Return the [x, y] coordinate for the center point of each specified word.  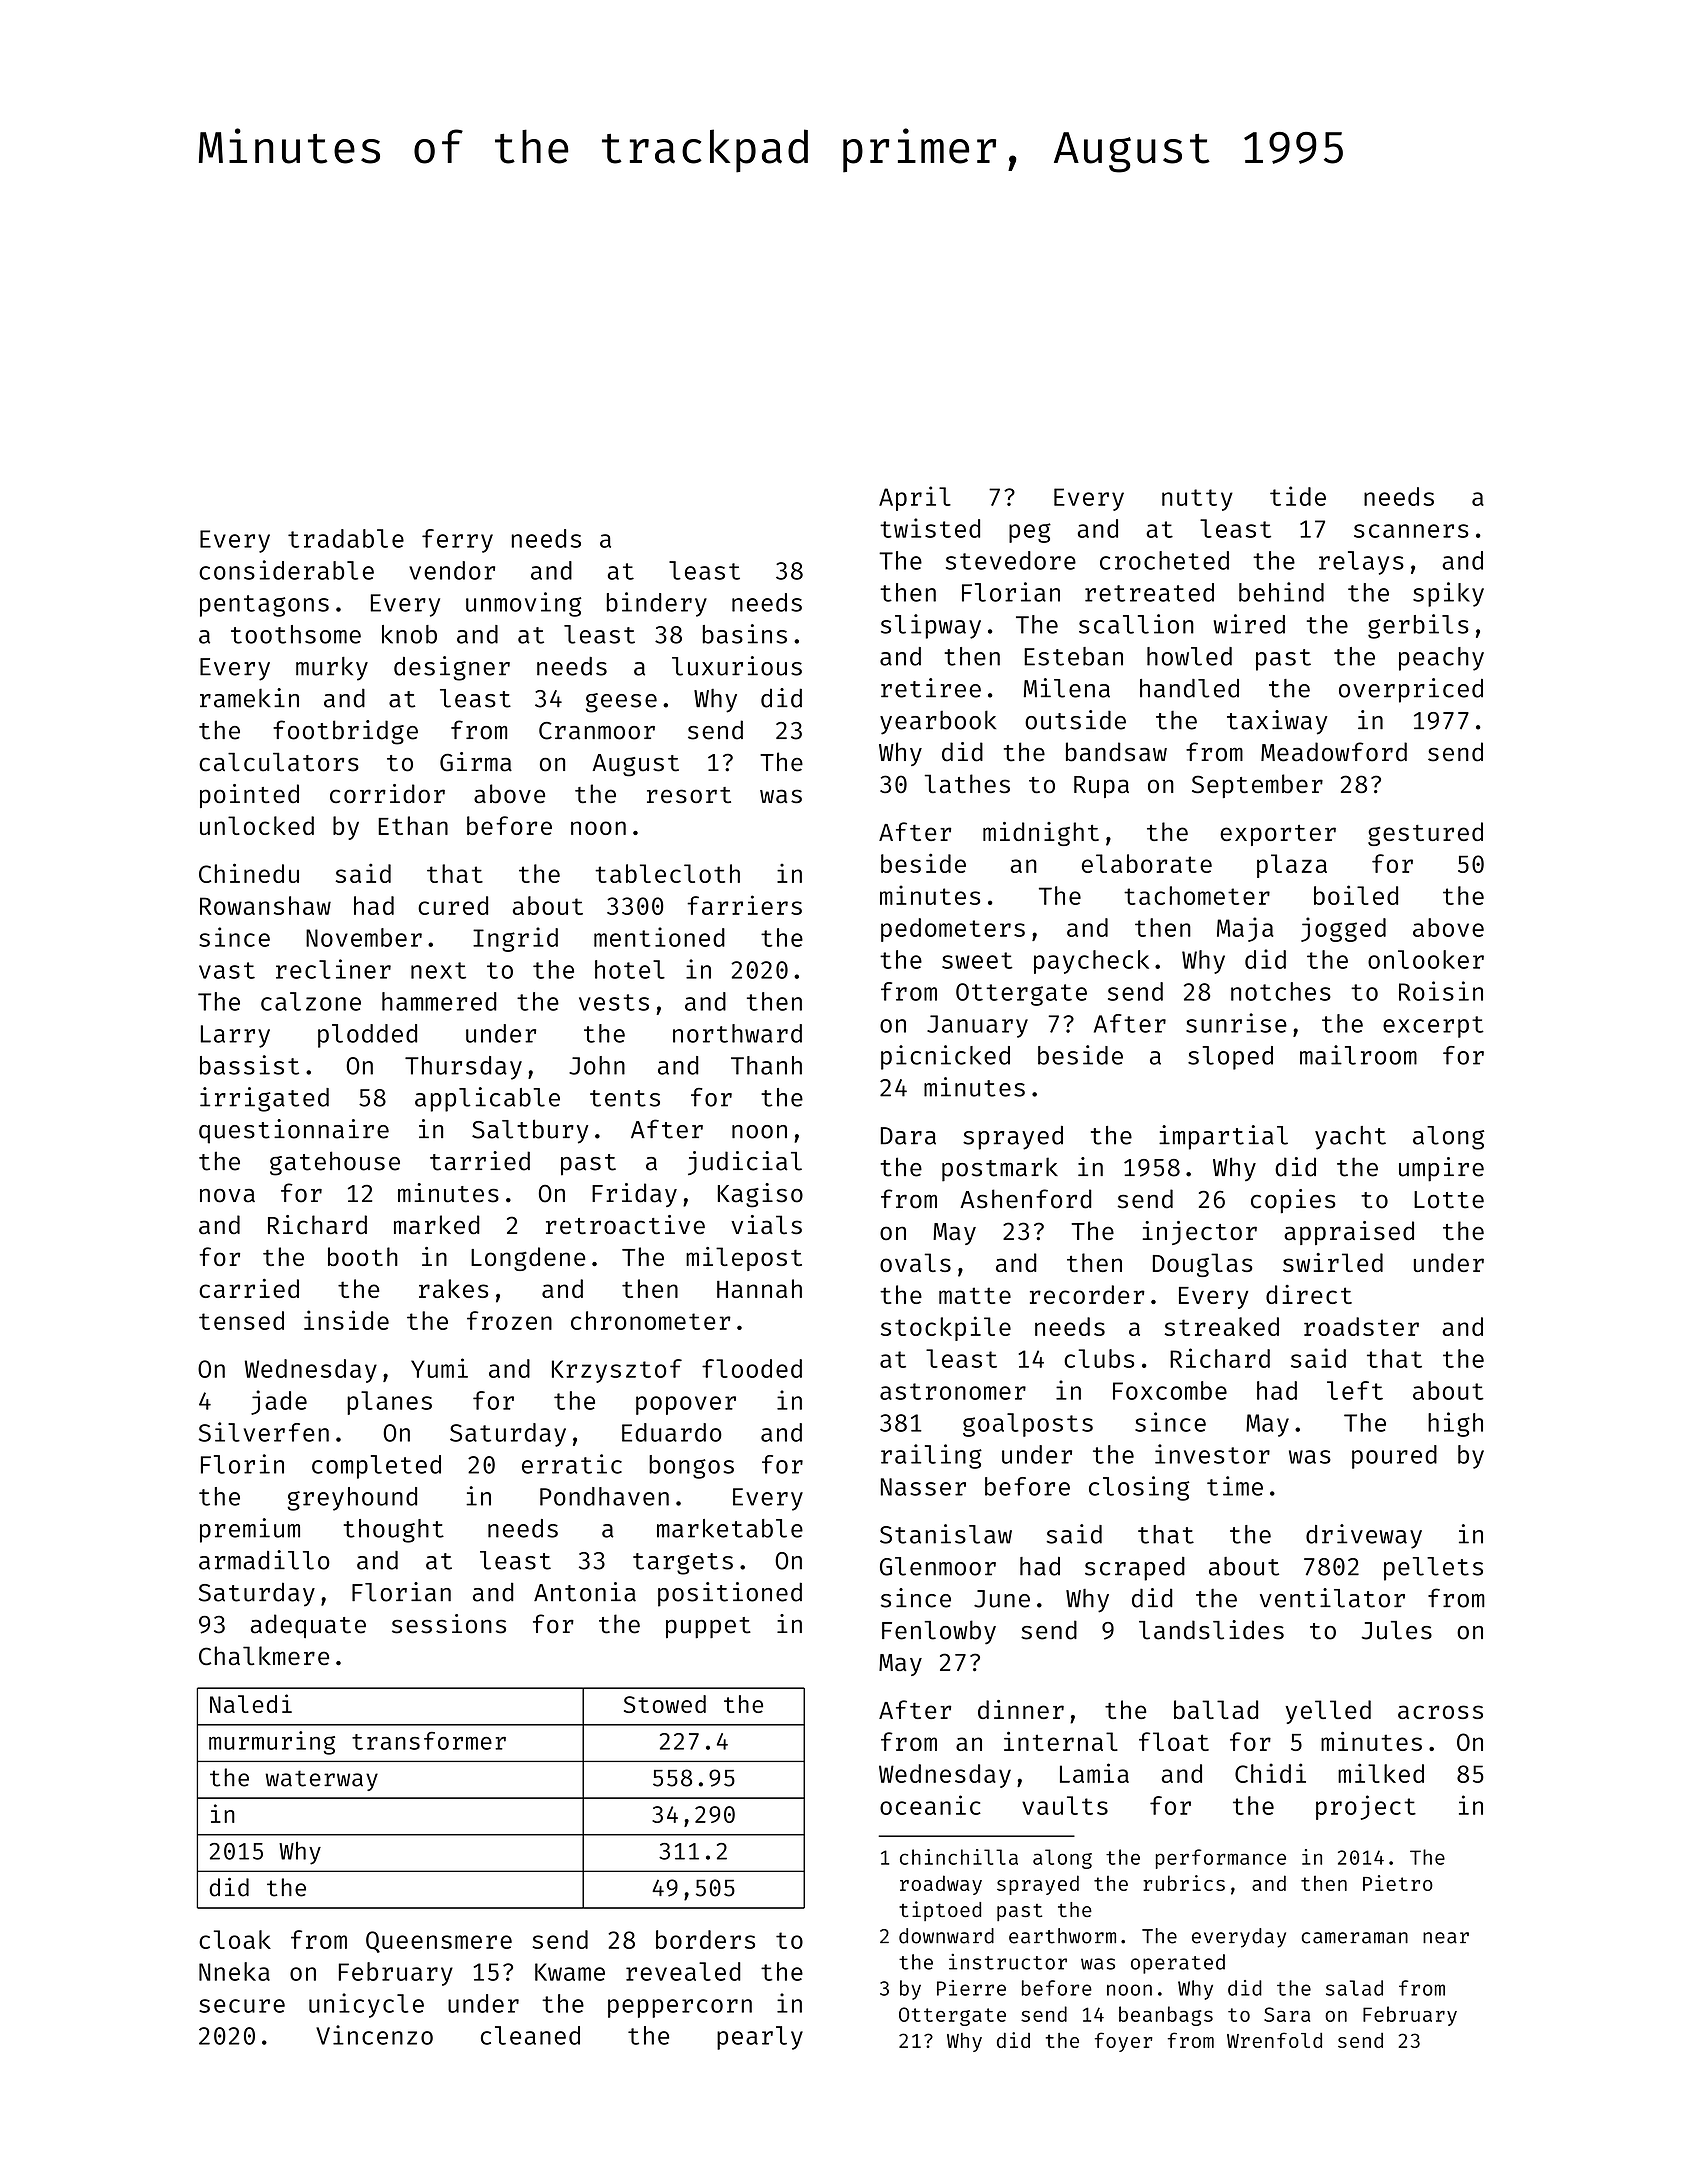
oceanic [930, 1805]
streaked [1221, 1326]
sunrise [1236, 1023]
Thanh [766, 1065]
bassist [249, 1065]
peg [1030, 533]
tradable [346, 538]
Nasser [923, 1487]
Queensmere [439, 1942]
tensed [241, 1320]
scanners [1411, 531]
